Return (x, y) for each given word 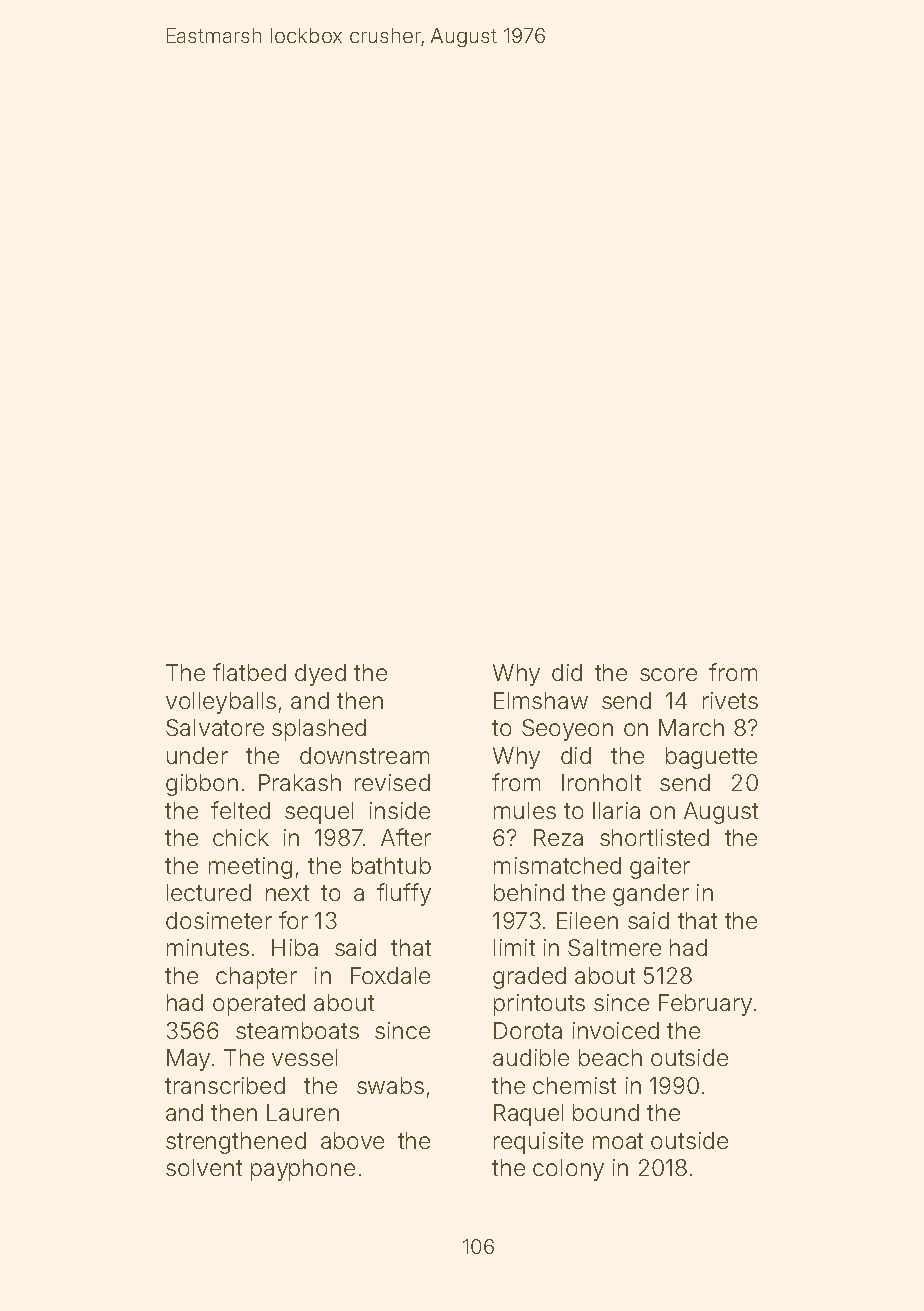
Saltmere (614, 947)
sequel (319, 813)
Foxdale (390, 975)
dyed (320, 675)
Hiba (295, 947)
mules (525, 810)
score (668, 674)
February (705, 1005)
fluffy (404, 894)
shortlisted (654, 837)
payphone (303, 1170)
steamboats (297, 1030)
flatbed (249, 672)
